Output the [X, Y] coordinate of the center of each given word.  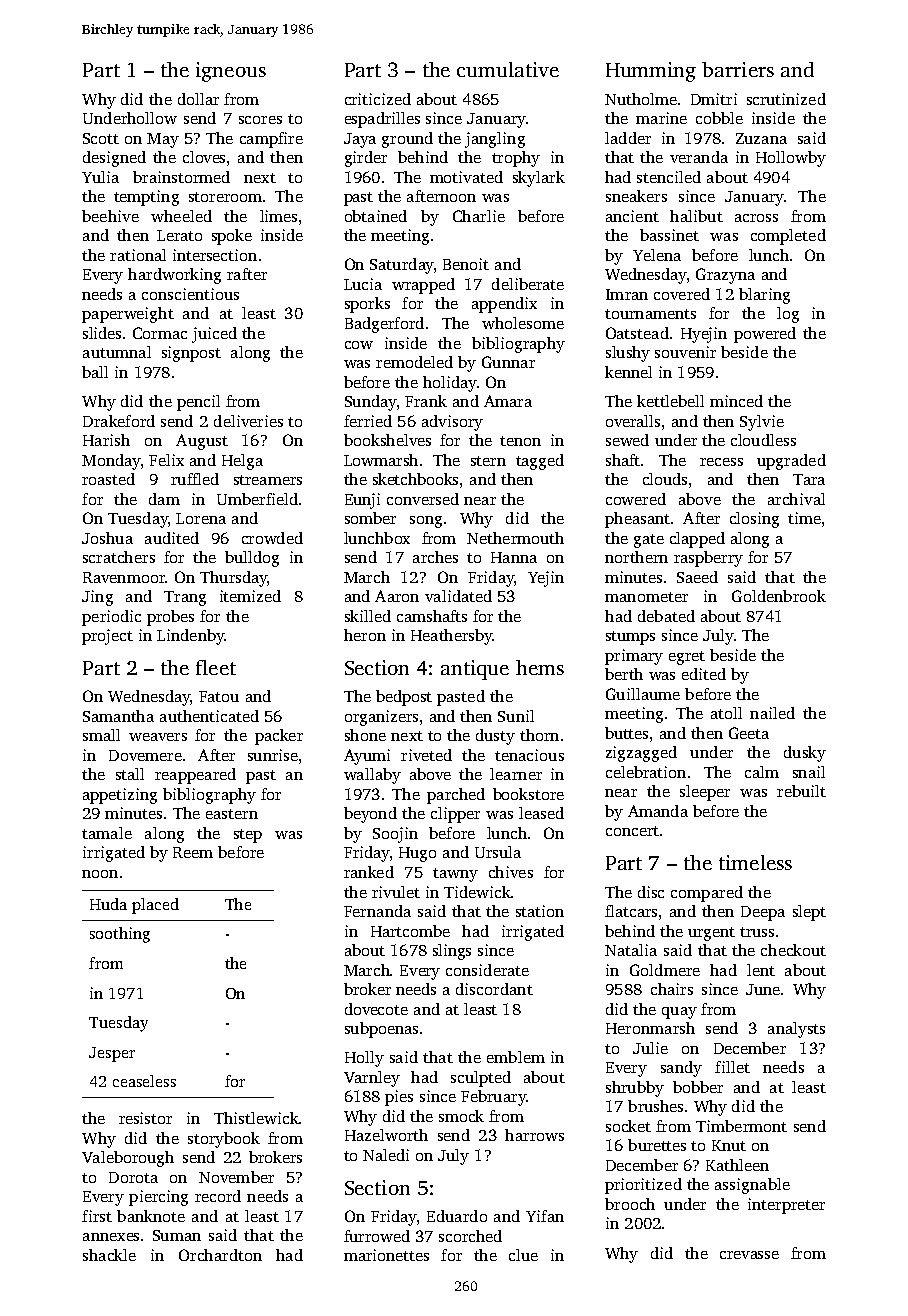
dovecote [376, 1009]
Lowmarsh [381, 460]
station [540, 911]
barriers [738, 69]
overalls [633, 421]
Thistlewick [256, 1118]
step [248, 836]
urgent [711, 934]
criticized [378, 99]
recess [721, 462]
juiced [214, 335]
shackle [109, 1255]
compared [707, 894]
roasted [108, 479]
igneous [231, 72]
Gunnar [508, 362]
